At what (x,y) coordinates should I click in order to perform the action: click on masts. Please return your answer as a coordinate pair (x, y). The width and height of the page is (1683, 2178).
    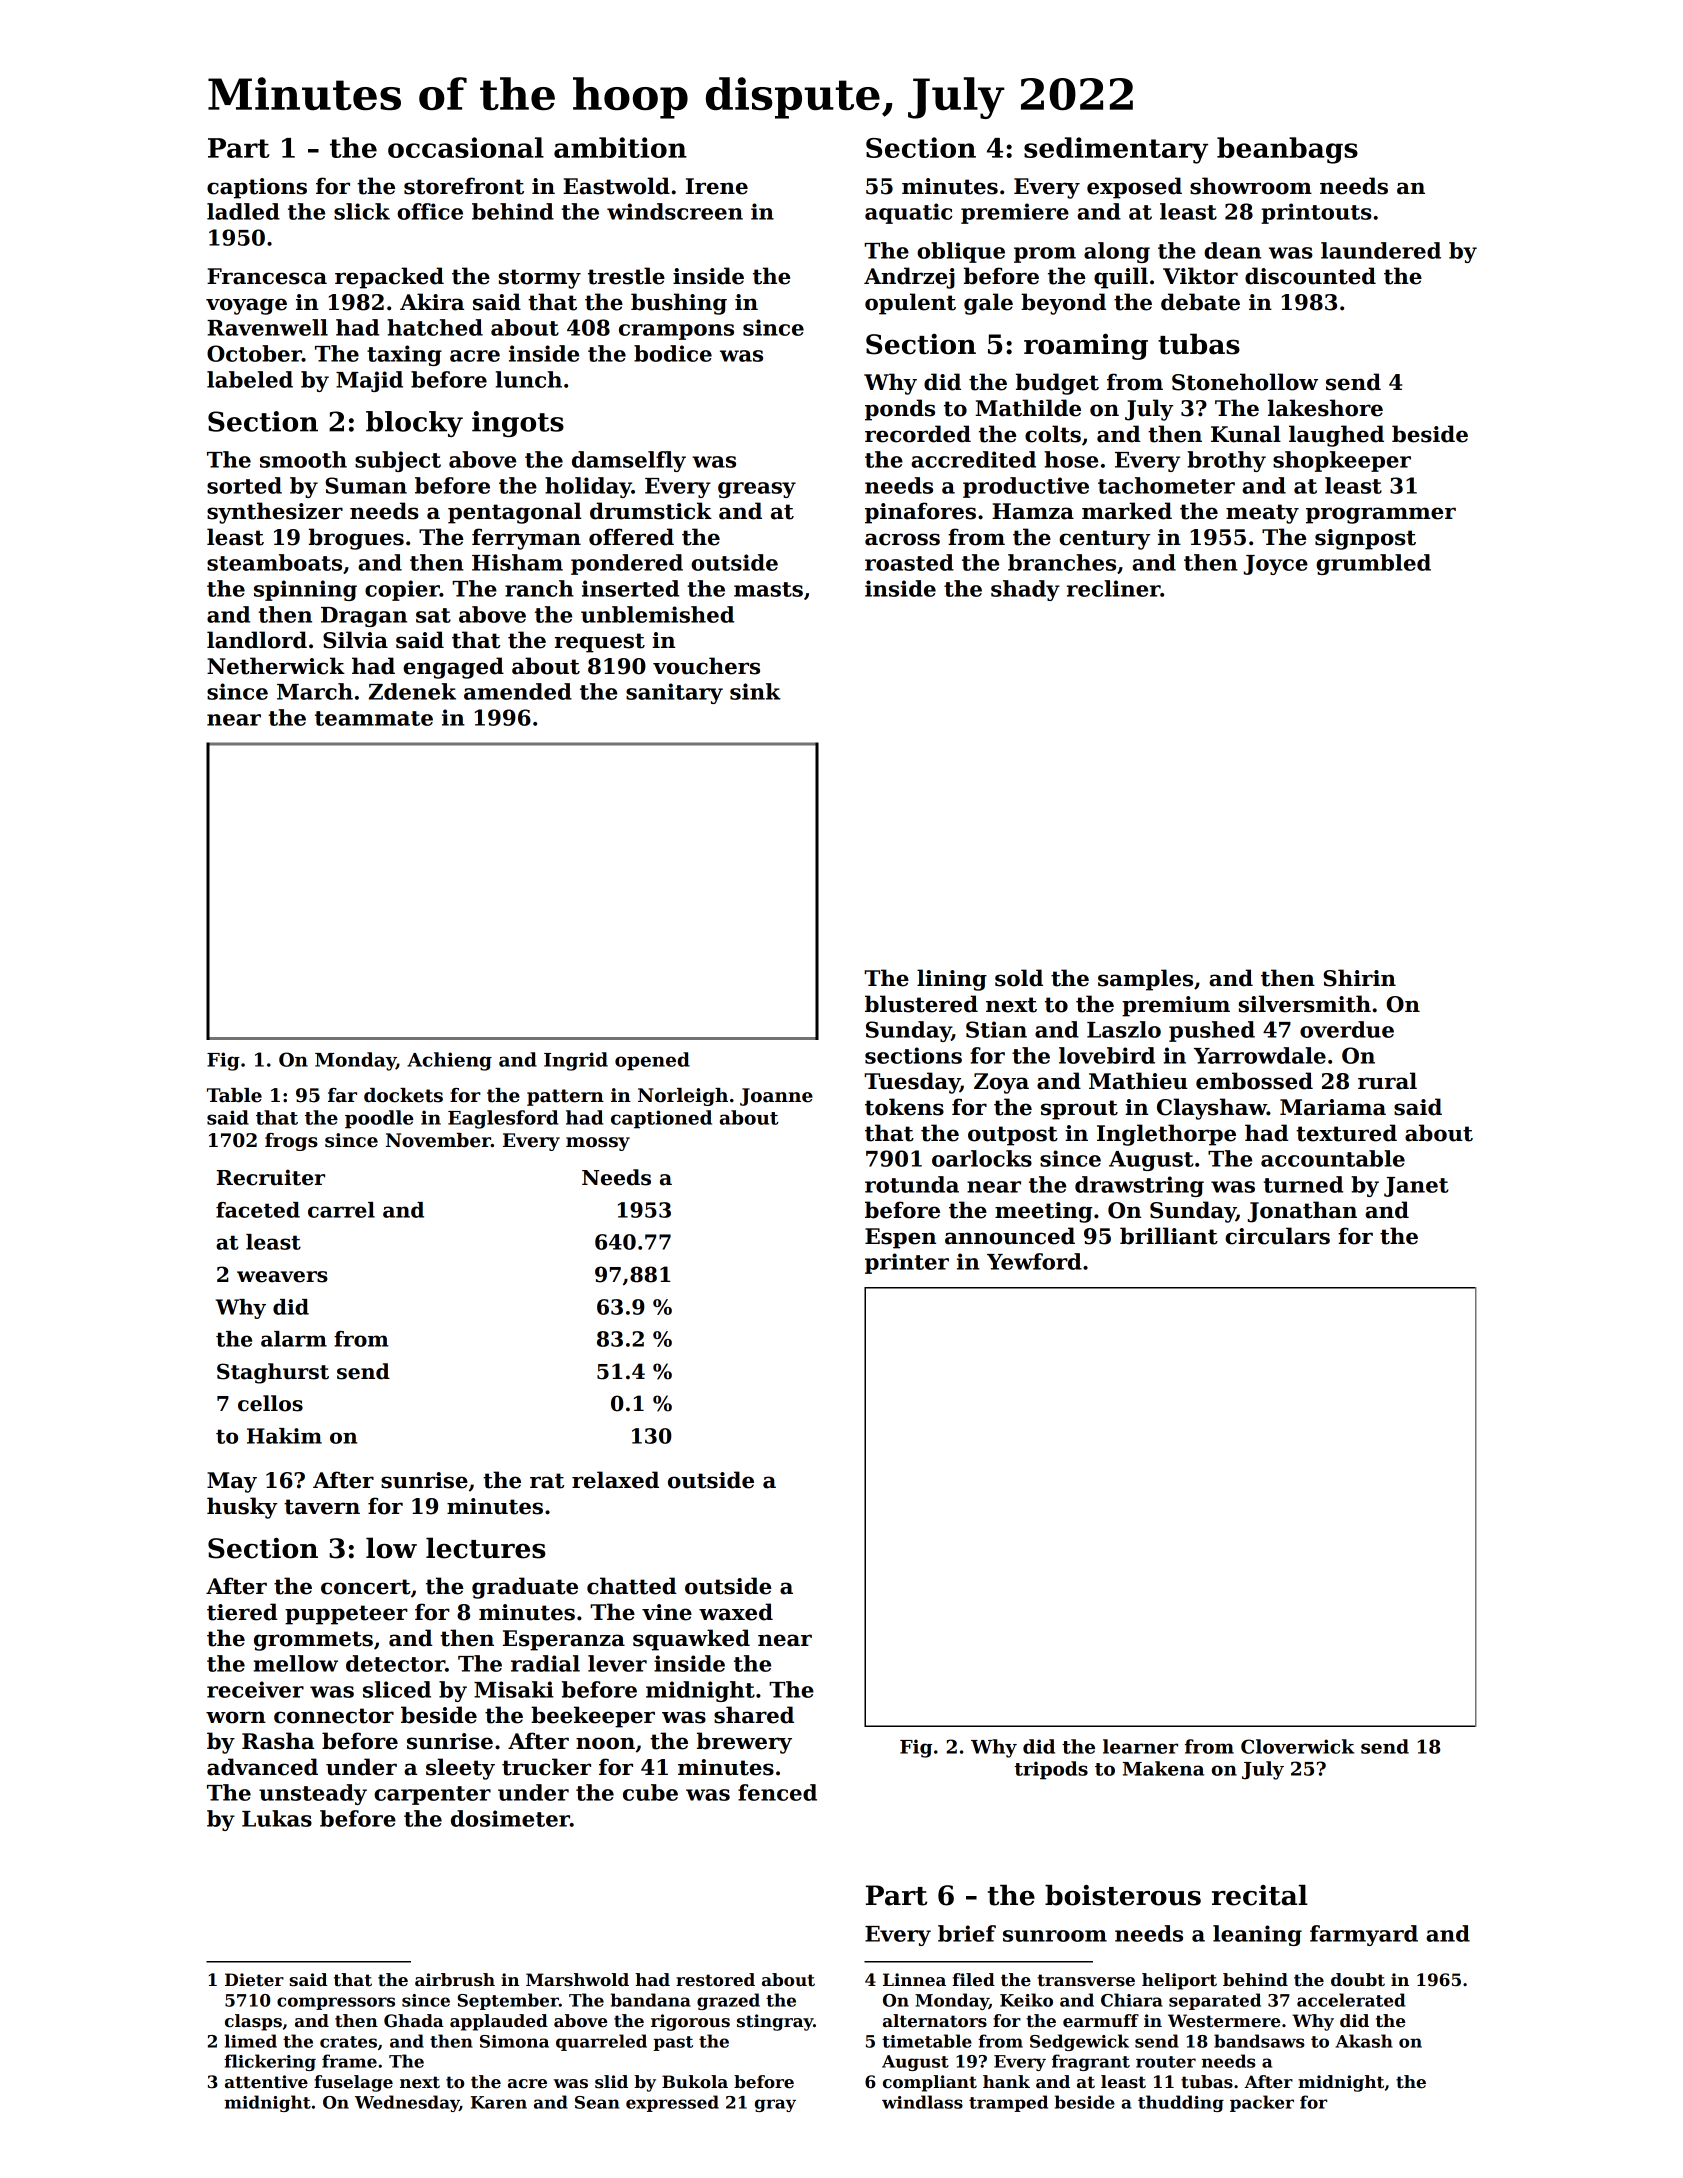
    Looking at the image, I should click on (768, 589).
